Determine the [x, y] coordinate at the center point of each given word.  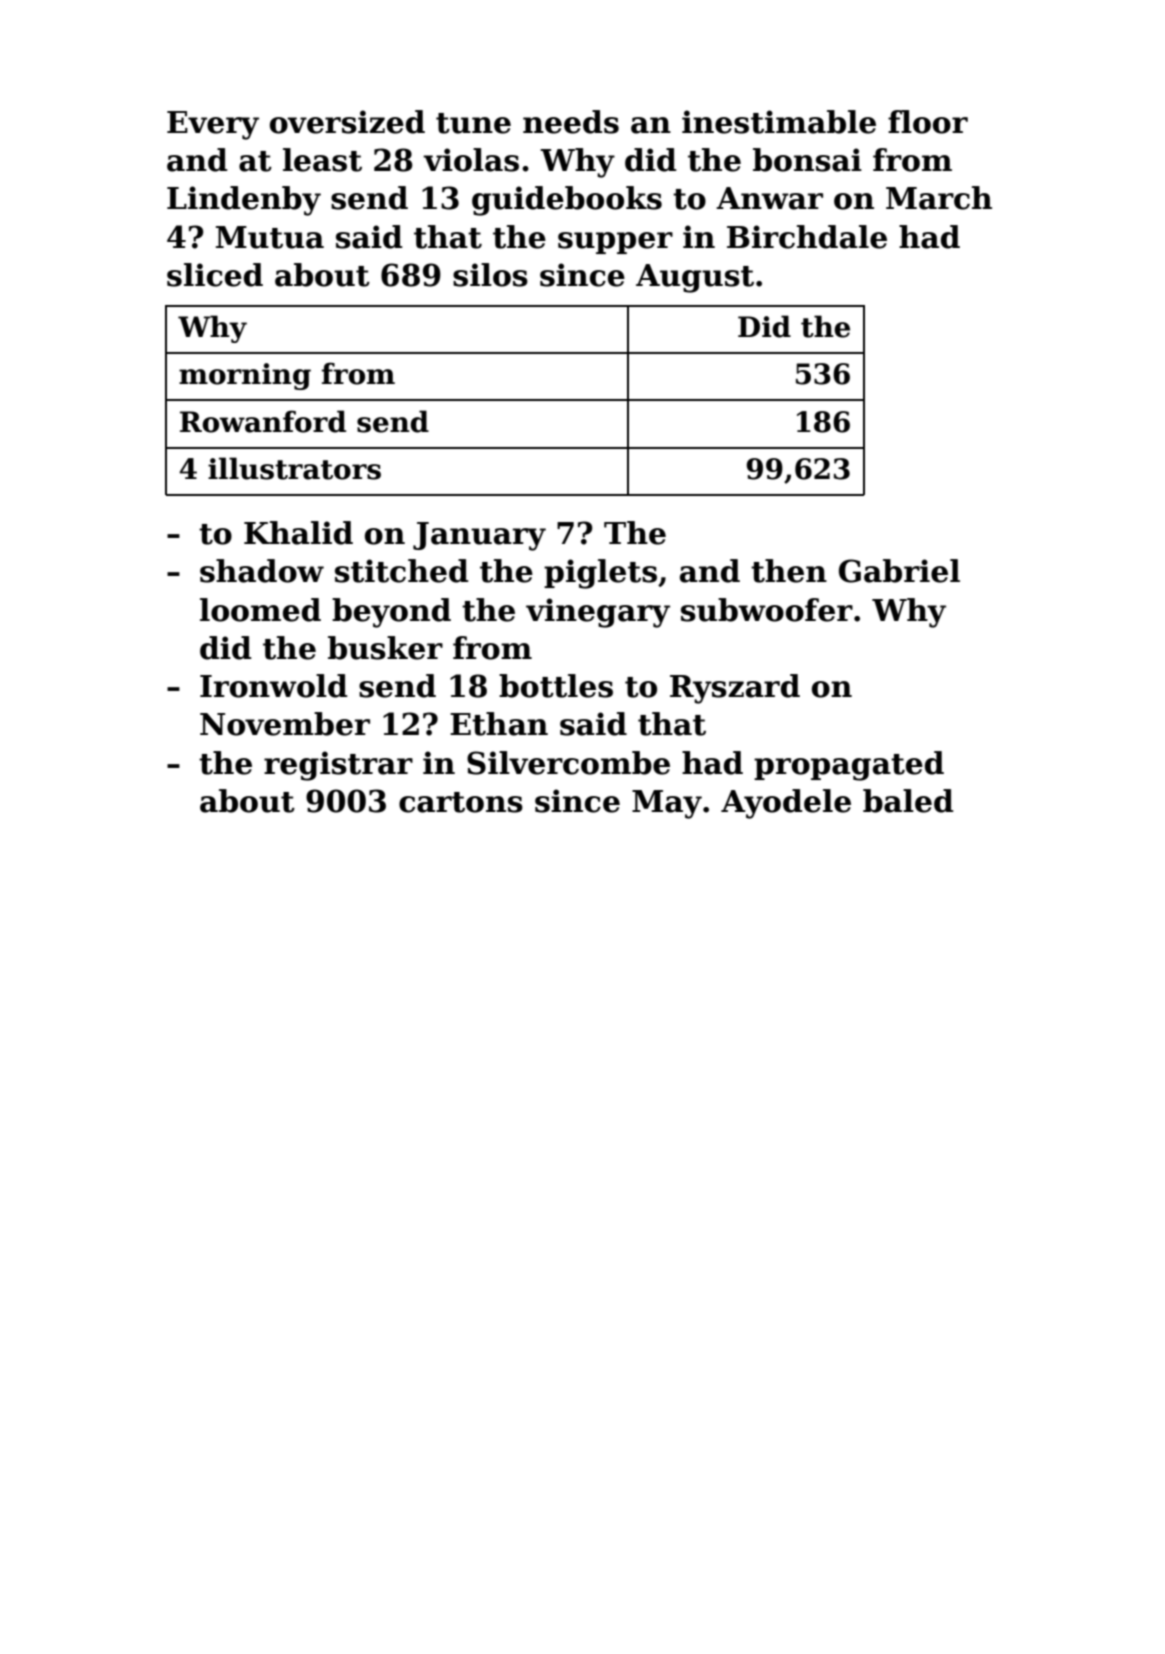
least [322, 160]
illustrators [294, 468]
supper [615, 243]
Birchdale [807, 237]
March [939, 198]
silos [490, 275]
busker [385, 648]
